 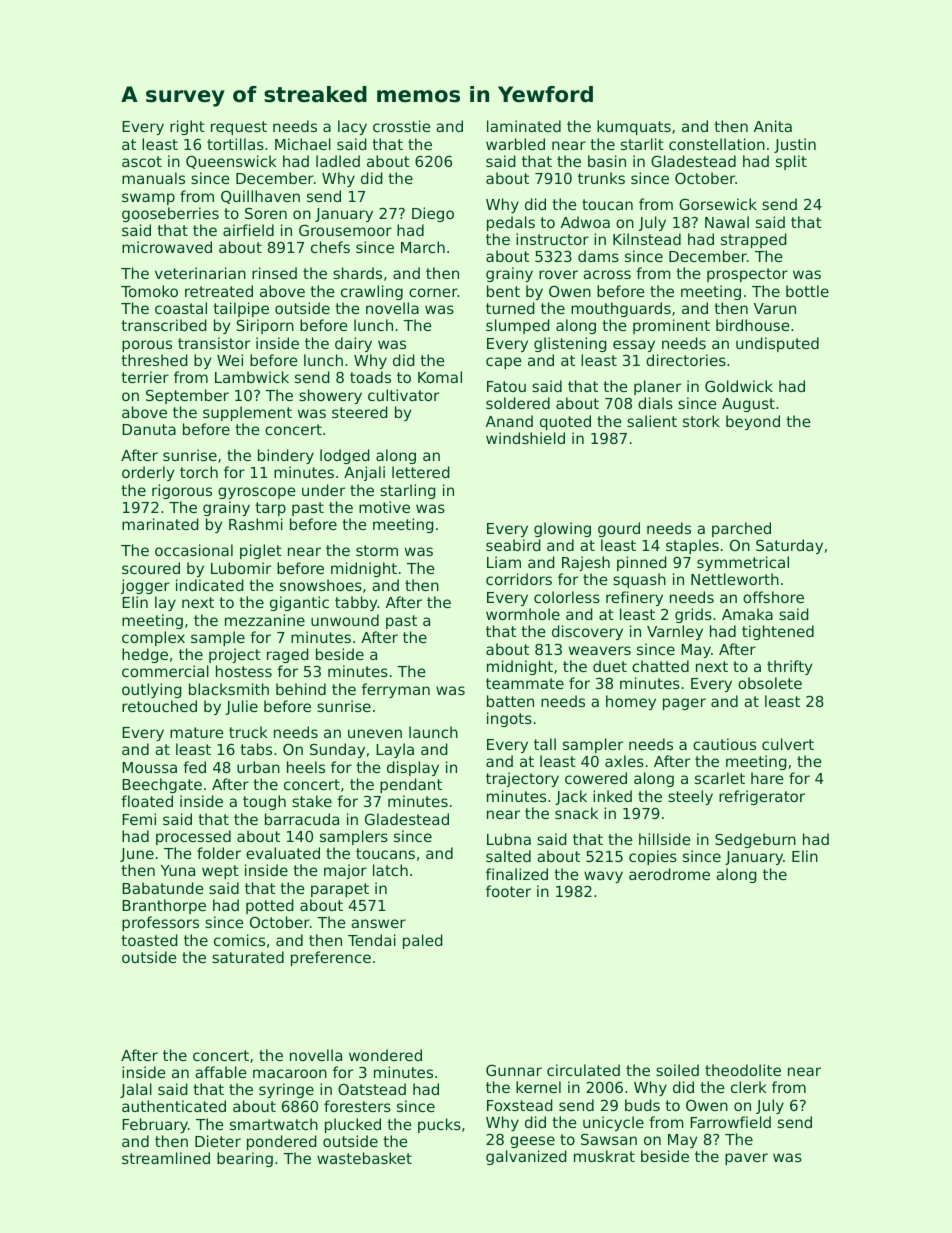 What do you see at coordinates (149, 429) in the image?
I see `Danuta` at bounding box center [149, 429].
